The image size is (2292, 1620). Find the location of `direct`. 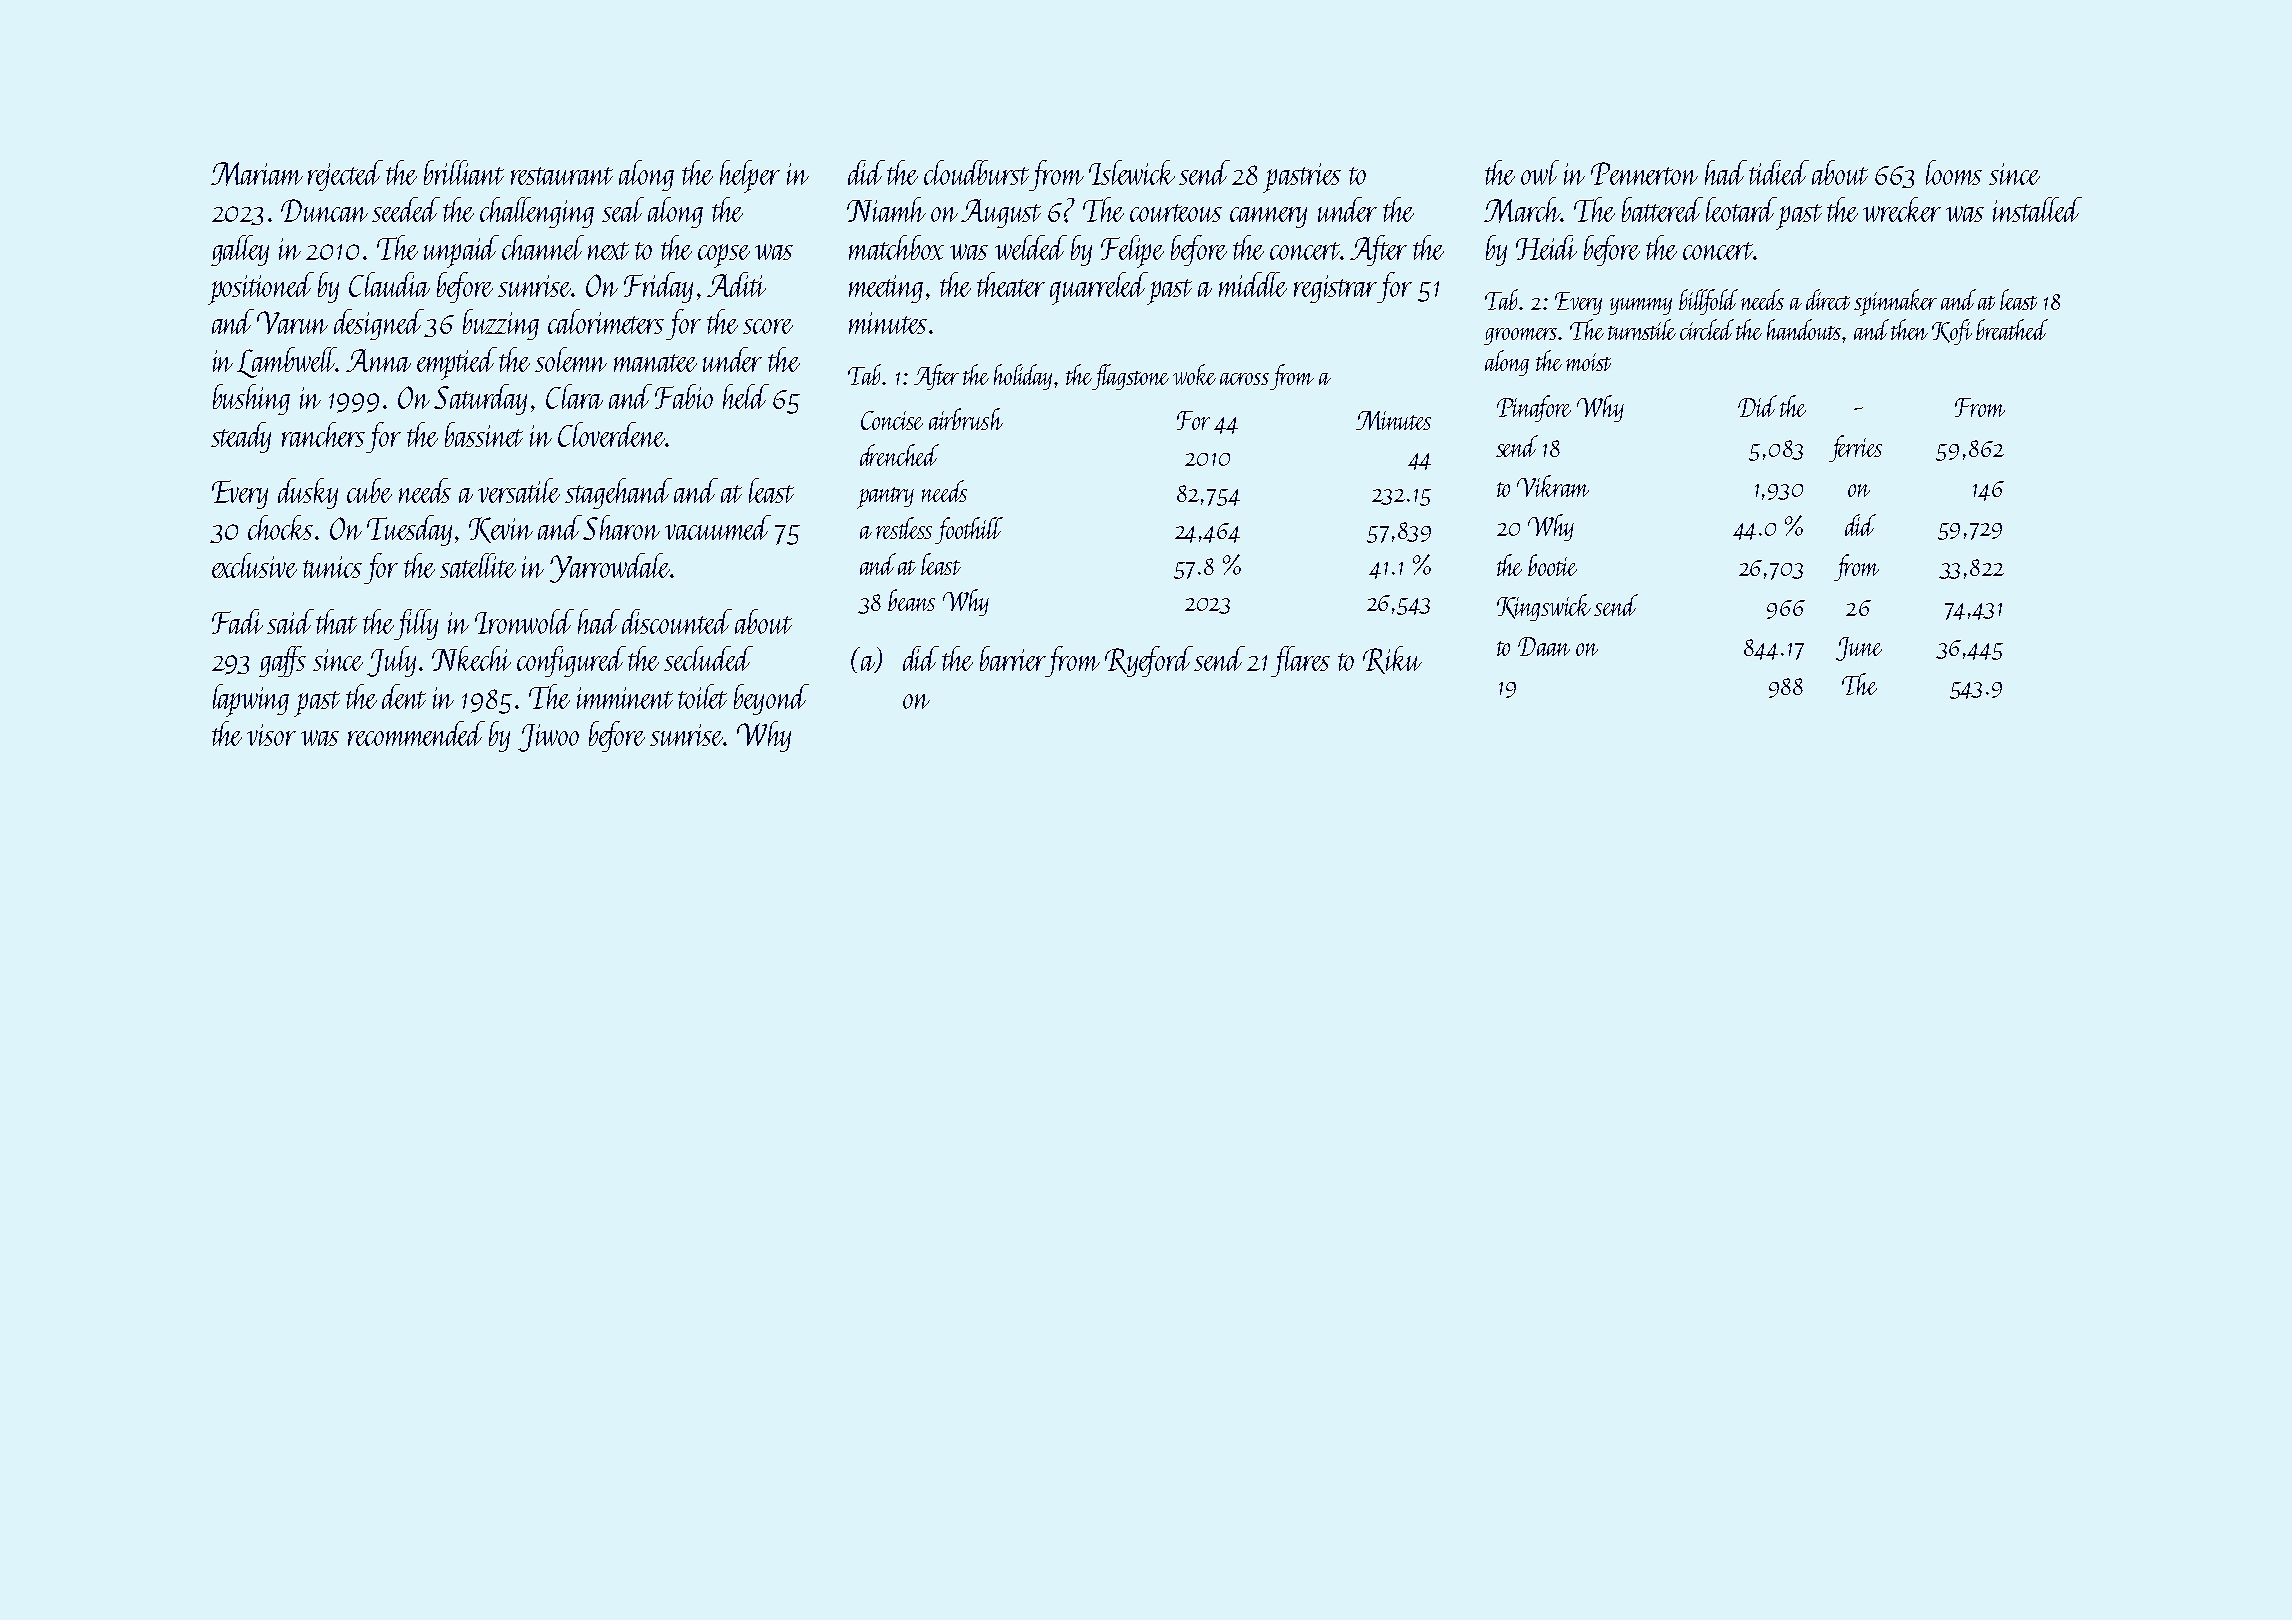

direct is located at coordinates (1828, 299).
